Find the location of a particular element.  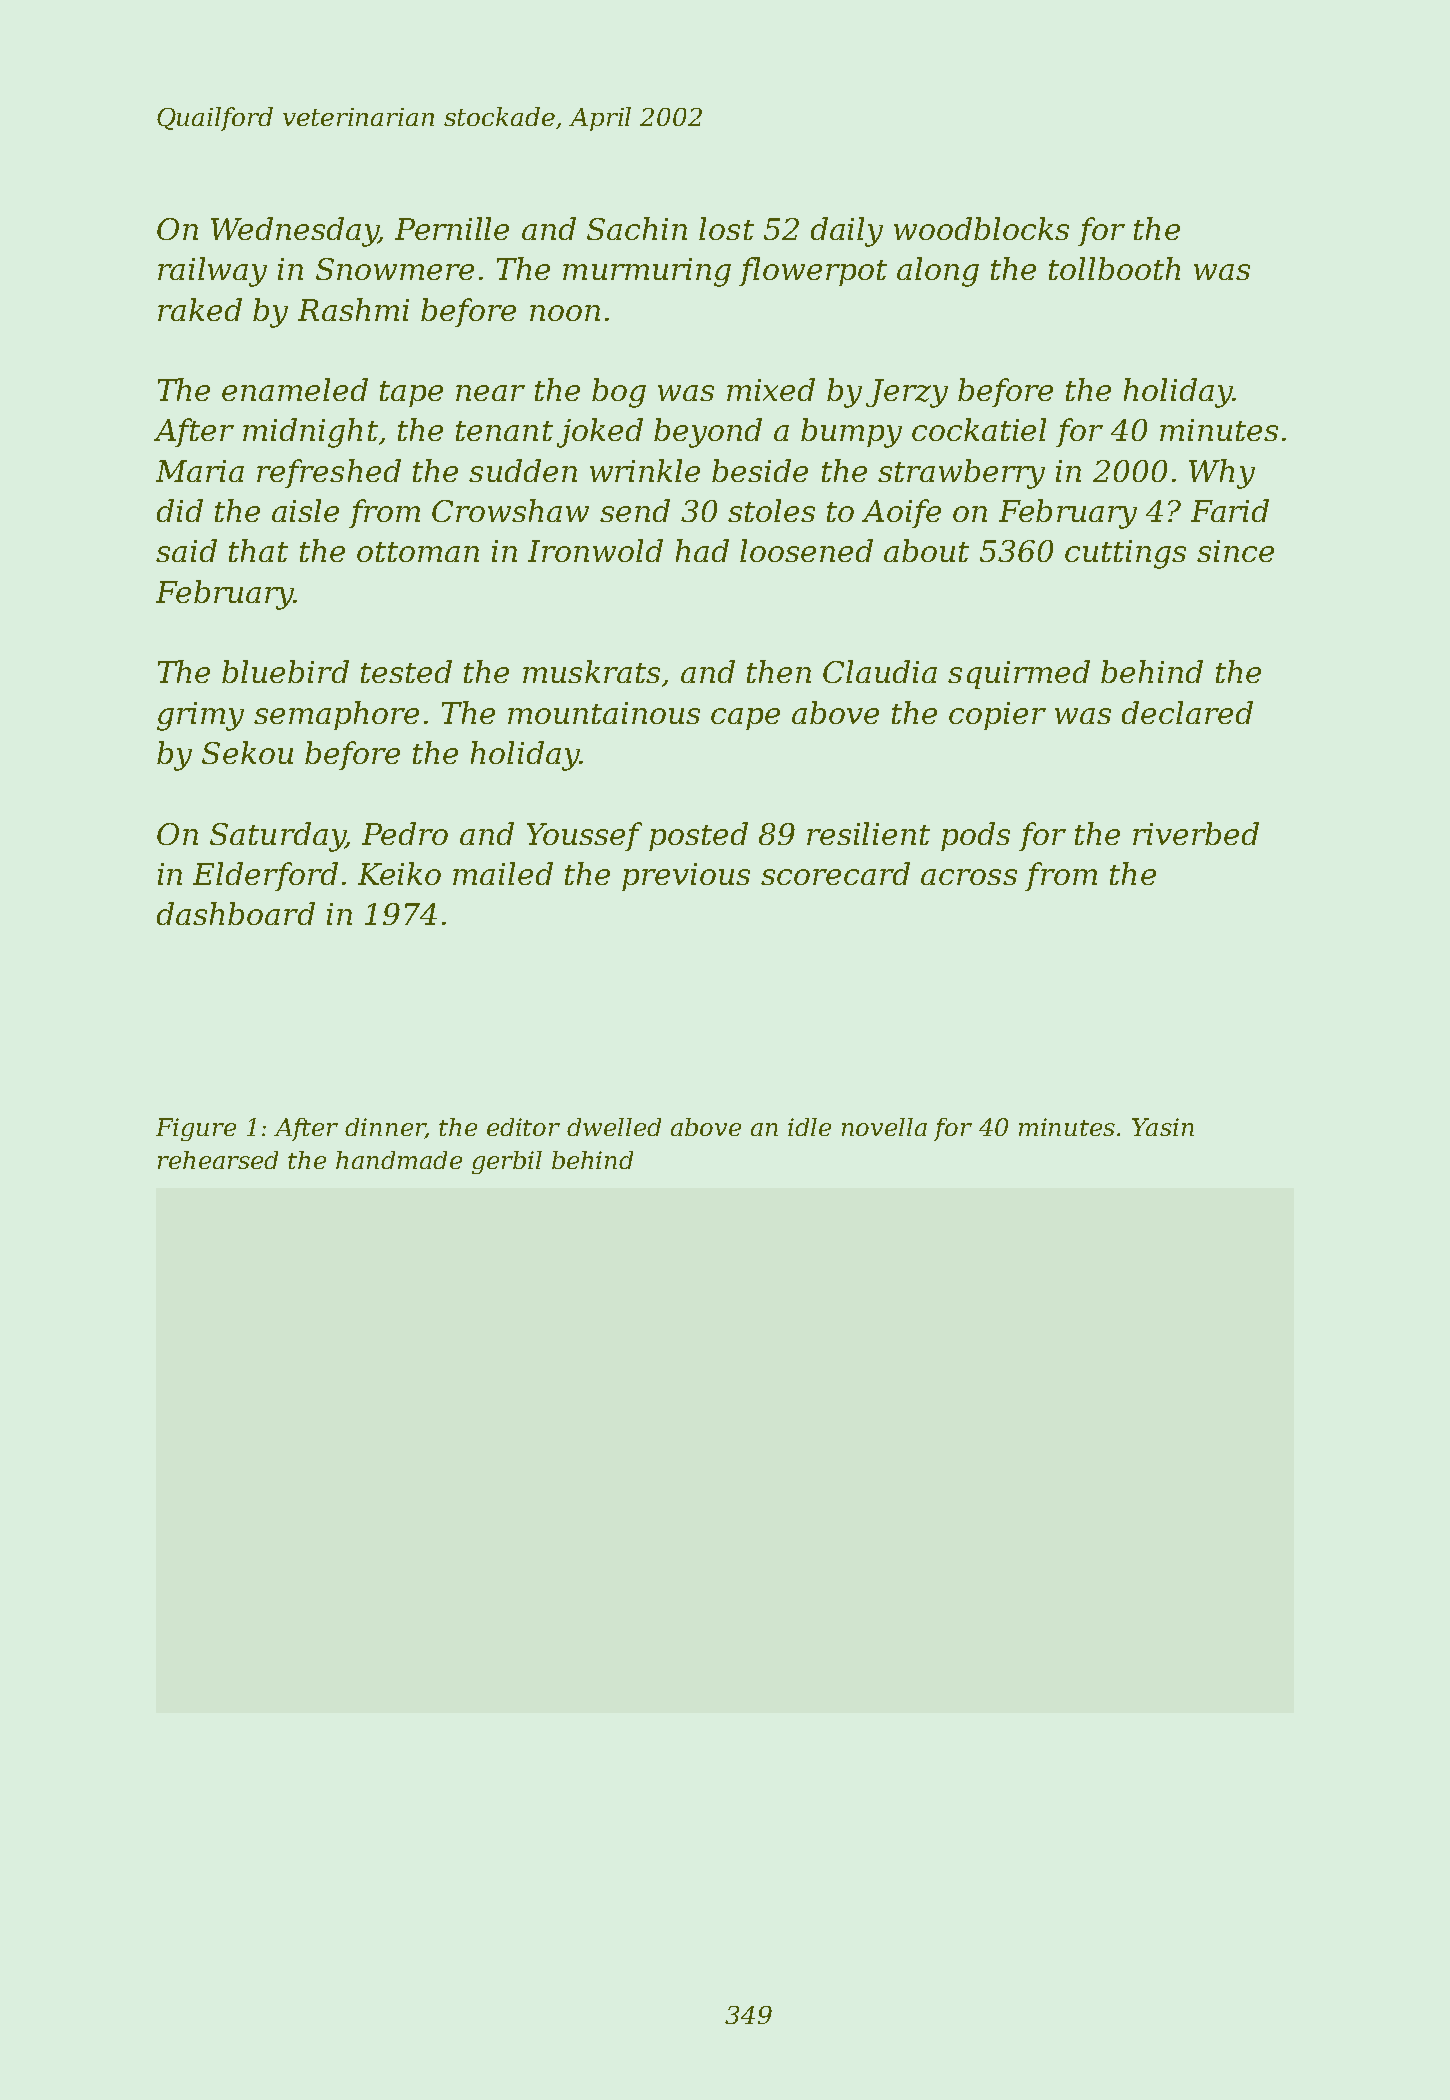

tenant is located at coordinates (504, 431).
